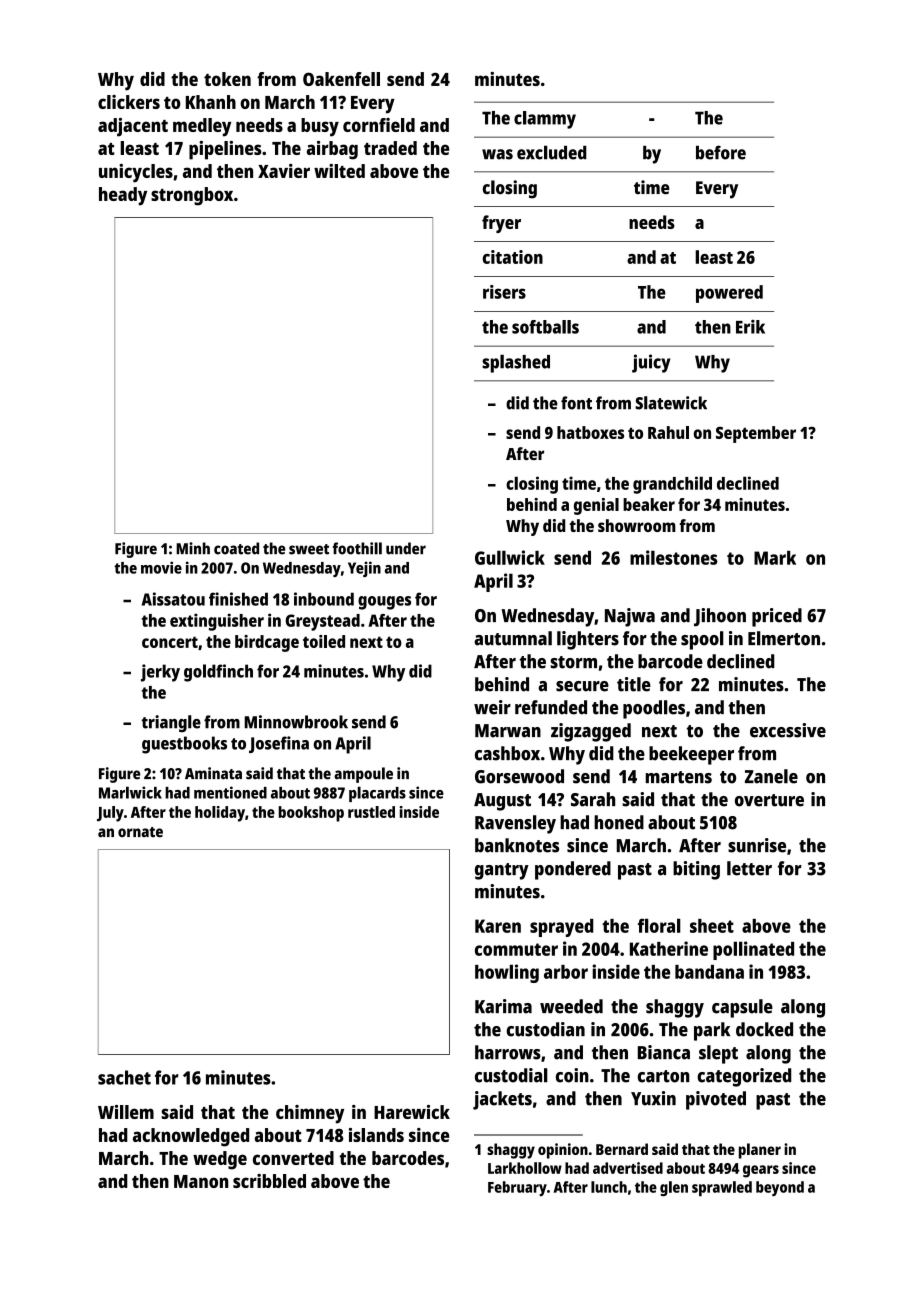 This screenshot has height=1308, width=924. I want to click on Manon, so click(201, 1181).
